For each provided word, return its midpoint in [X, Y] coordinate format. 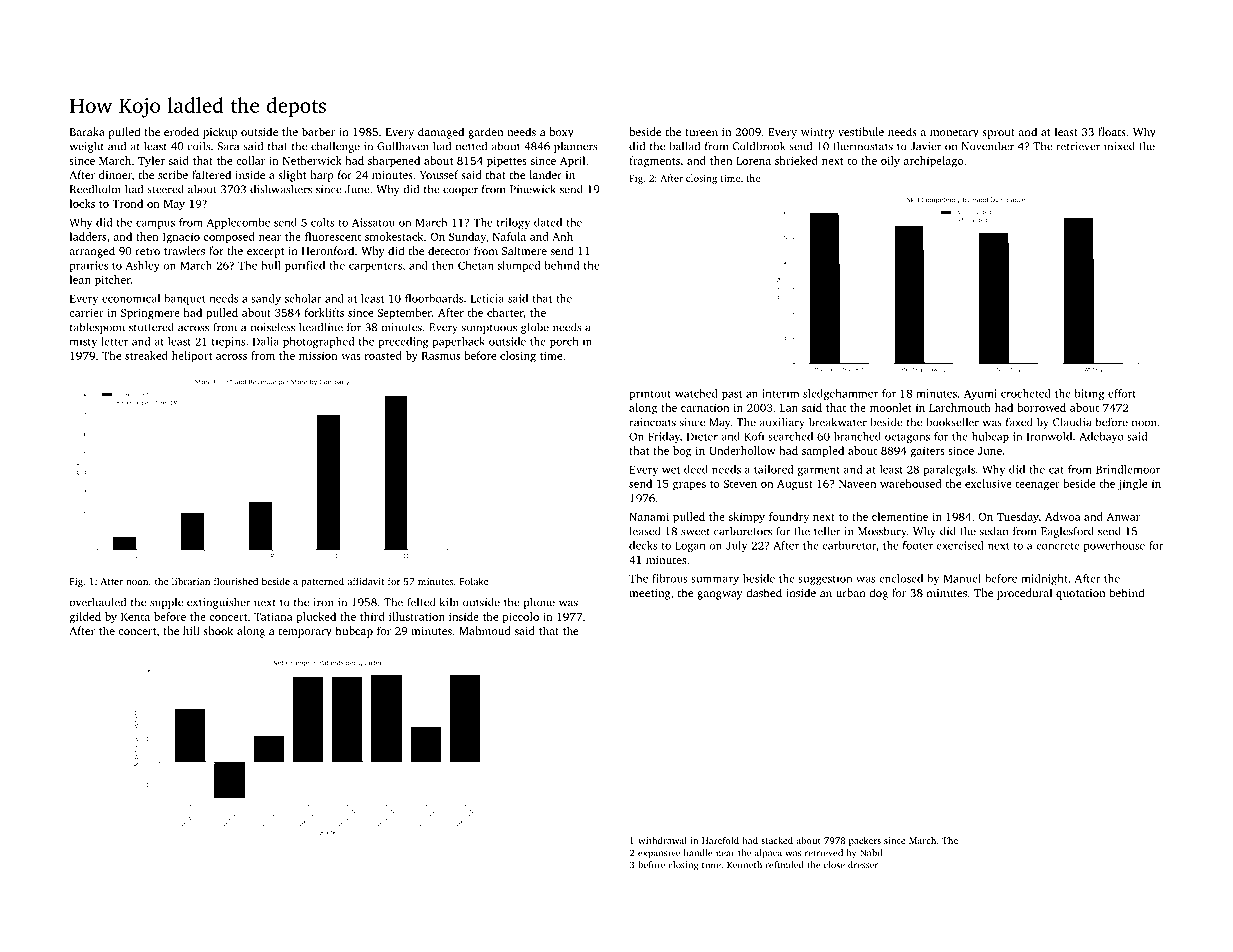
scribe [173, 174]
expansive [659, 854]
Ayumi [980, 394]
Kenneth [744, 865]
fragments [654, 162]
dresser [863, 865]
